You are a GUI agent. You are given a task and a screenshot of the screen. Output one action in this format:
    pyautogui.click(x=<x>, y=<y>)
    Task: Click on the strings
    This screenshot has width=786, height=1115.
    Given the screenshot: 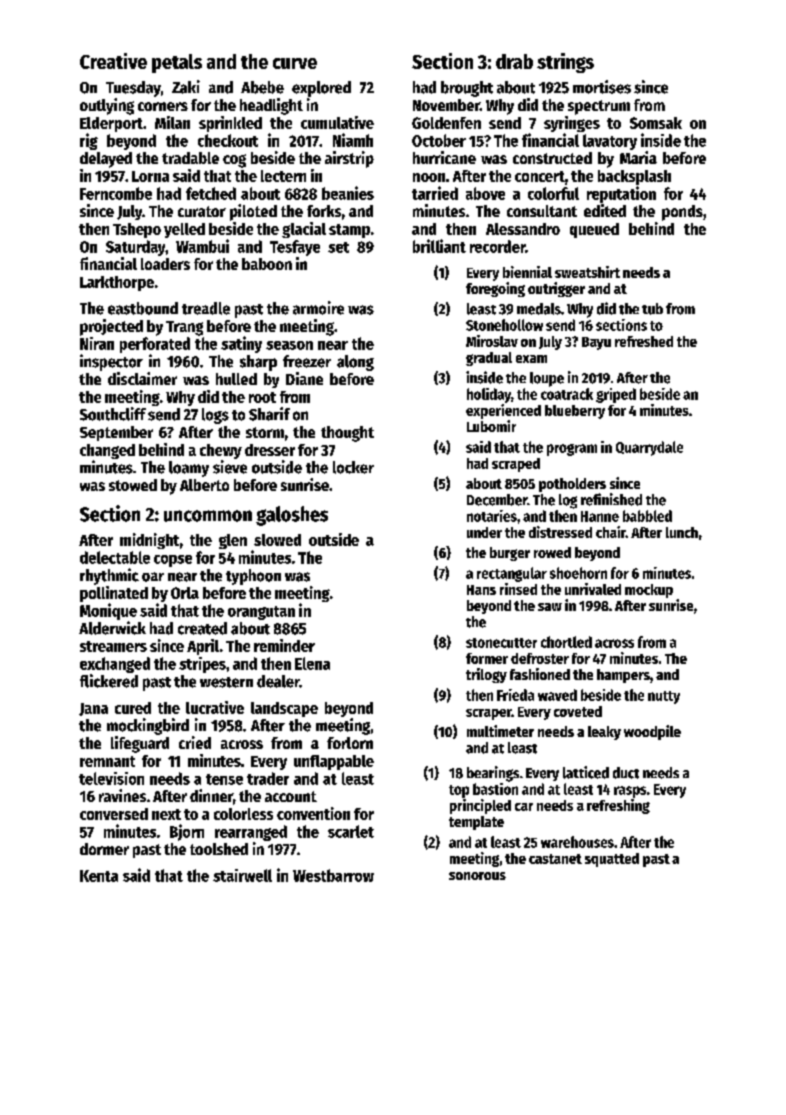 What is the action you would take?
    pyautogui.click(x=565, y=63)
